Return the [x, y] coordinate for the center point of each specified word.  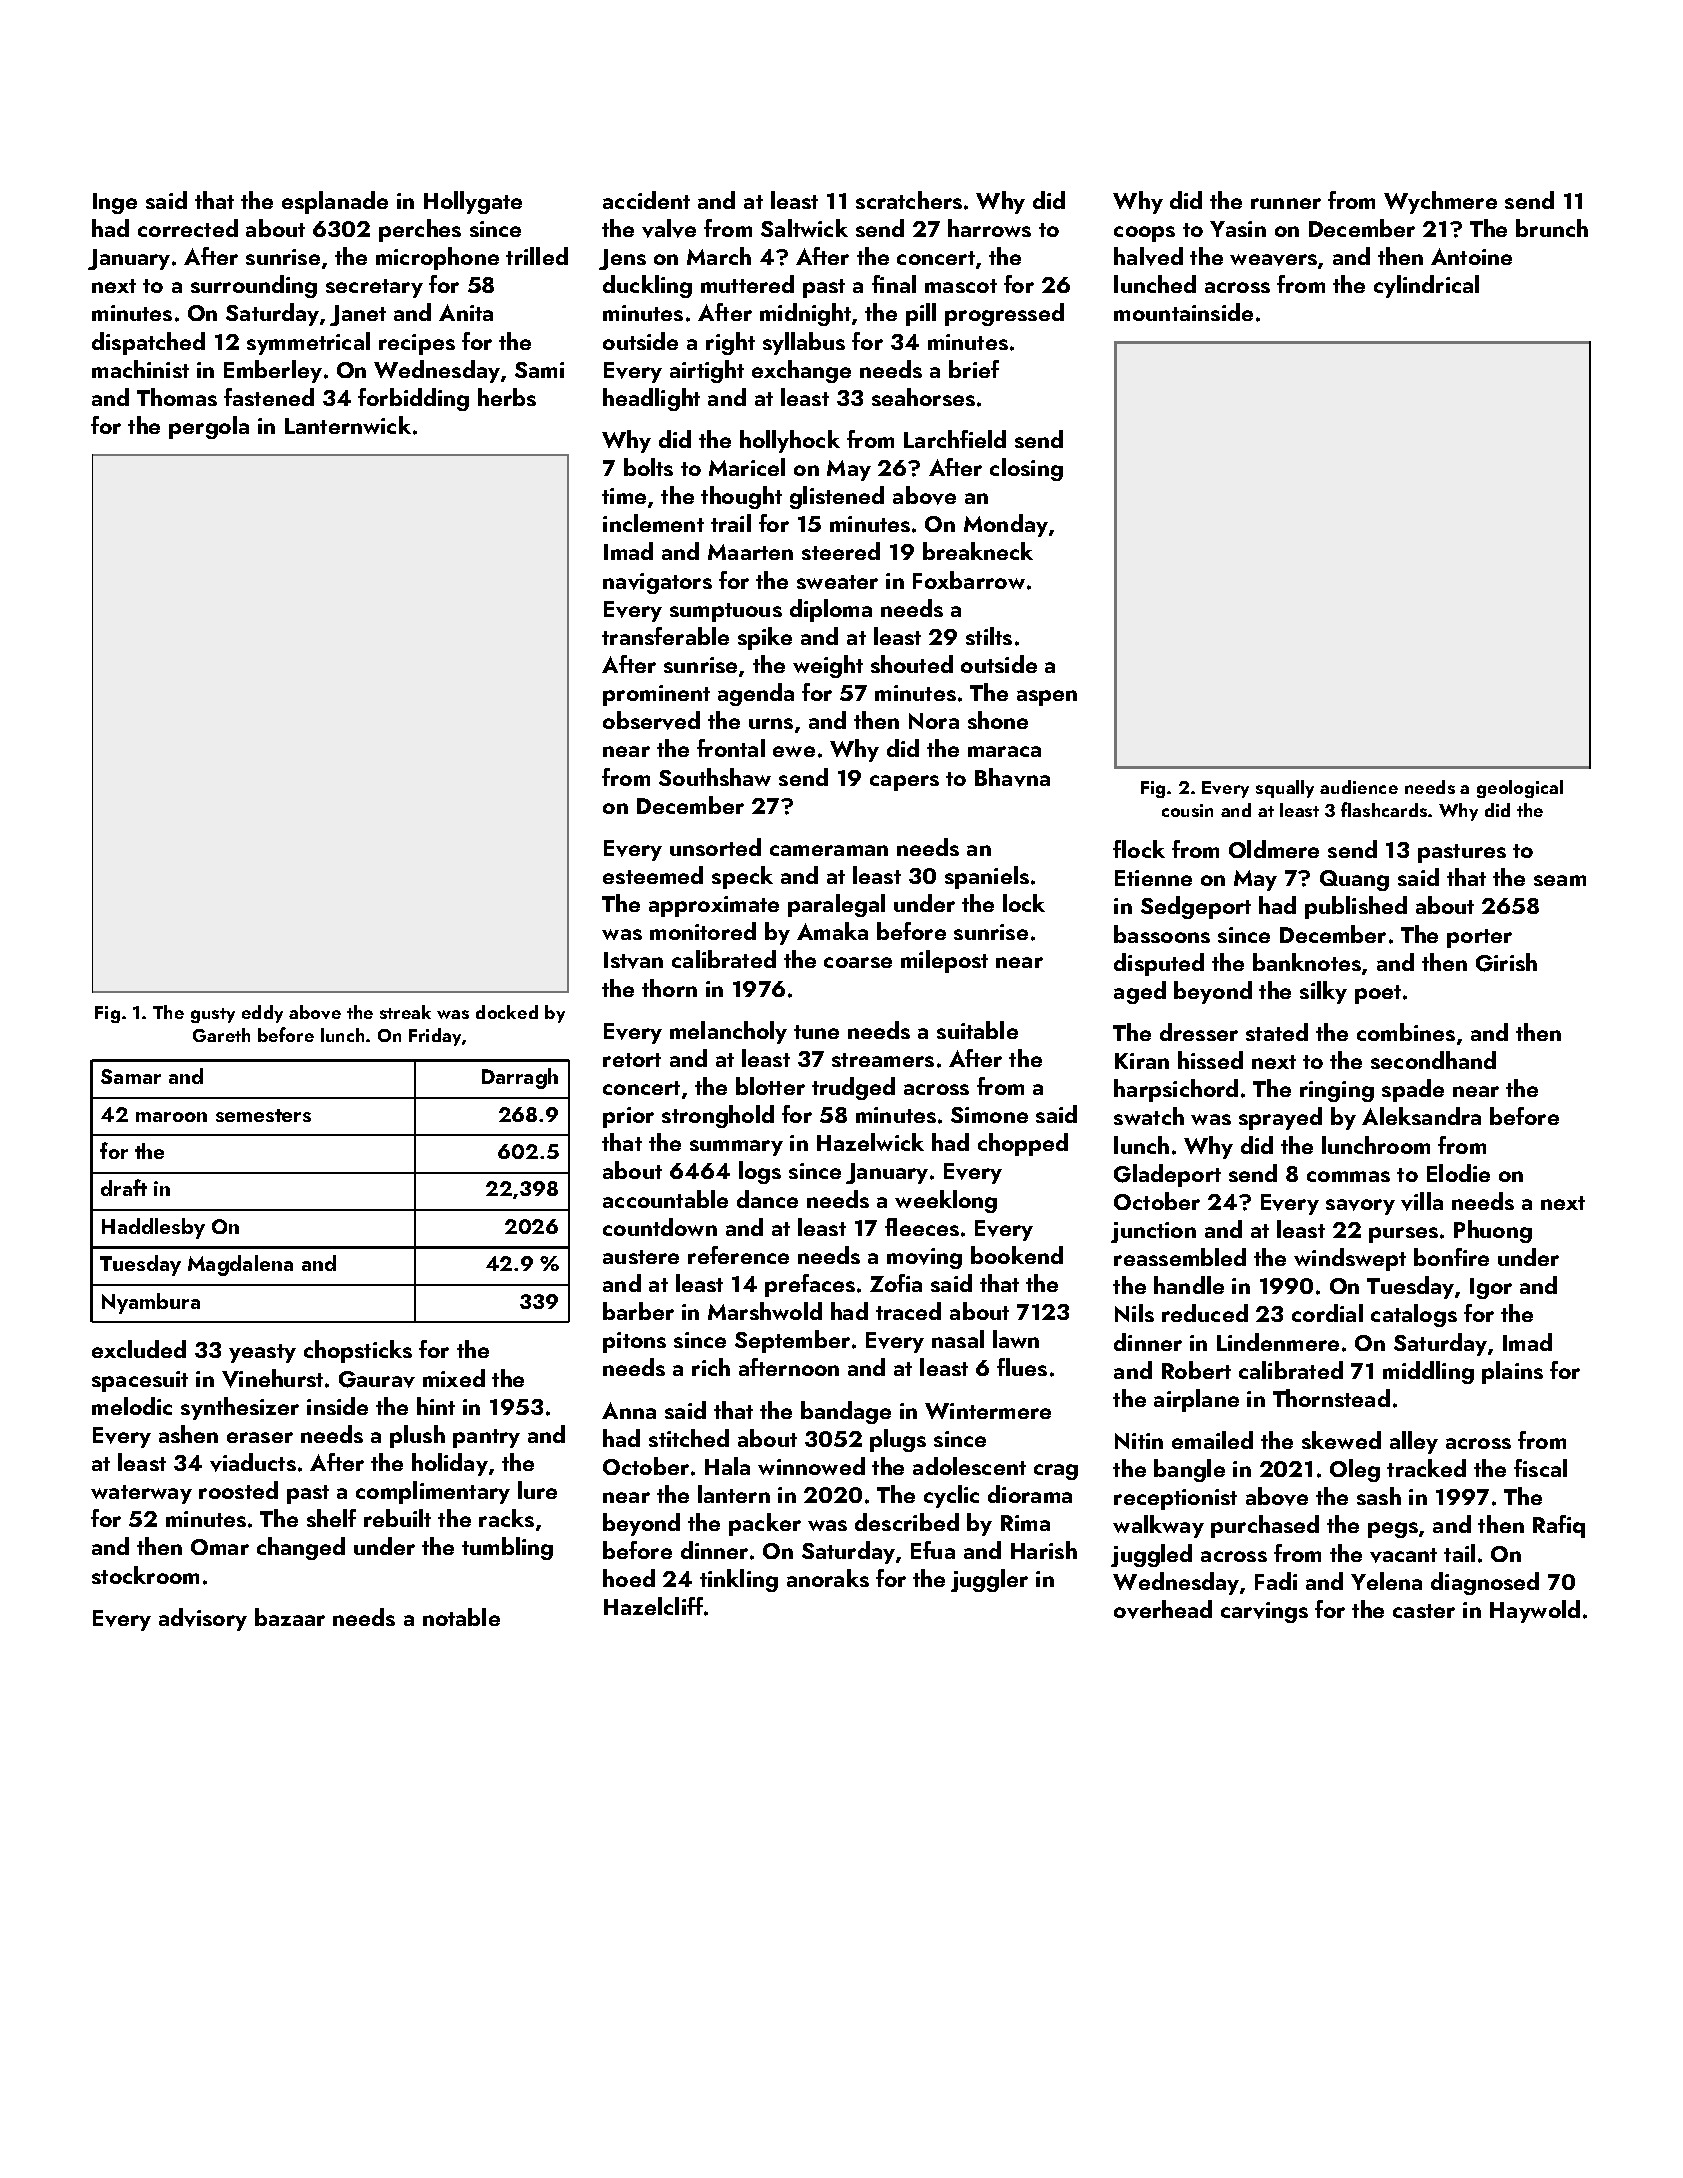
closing [1026, 469]
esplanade [335, 202]
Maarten [750, 552]
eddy [262, 1014]
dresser [1199, 1032]
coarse [858, 962]
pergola [209, 427]
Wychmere [1440, 202]
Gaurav [377, 1379]
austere [641, 1257]
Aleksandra [1421, 1116]
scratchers [909, 200]
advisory [203, 1619]
